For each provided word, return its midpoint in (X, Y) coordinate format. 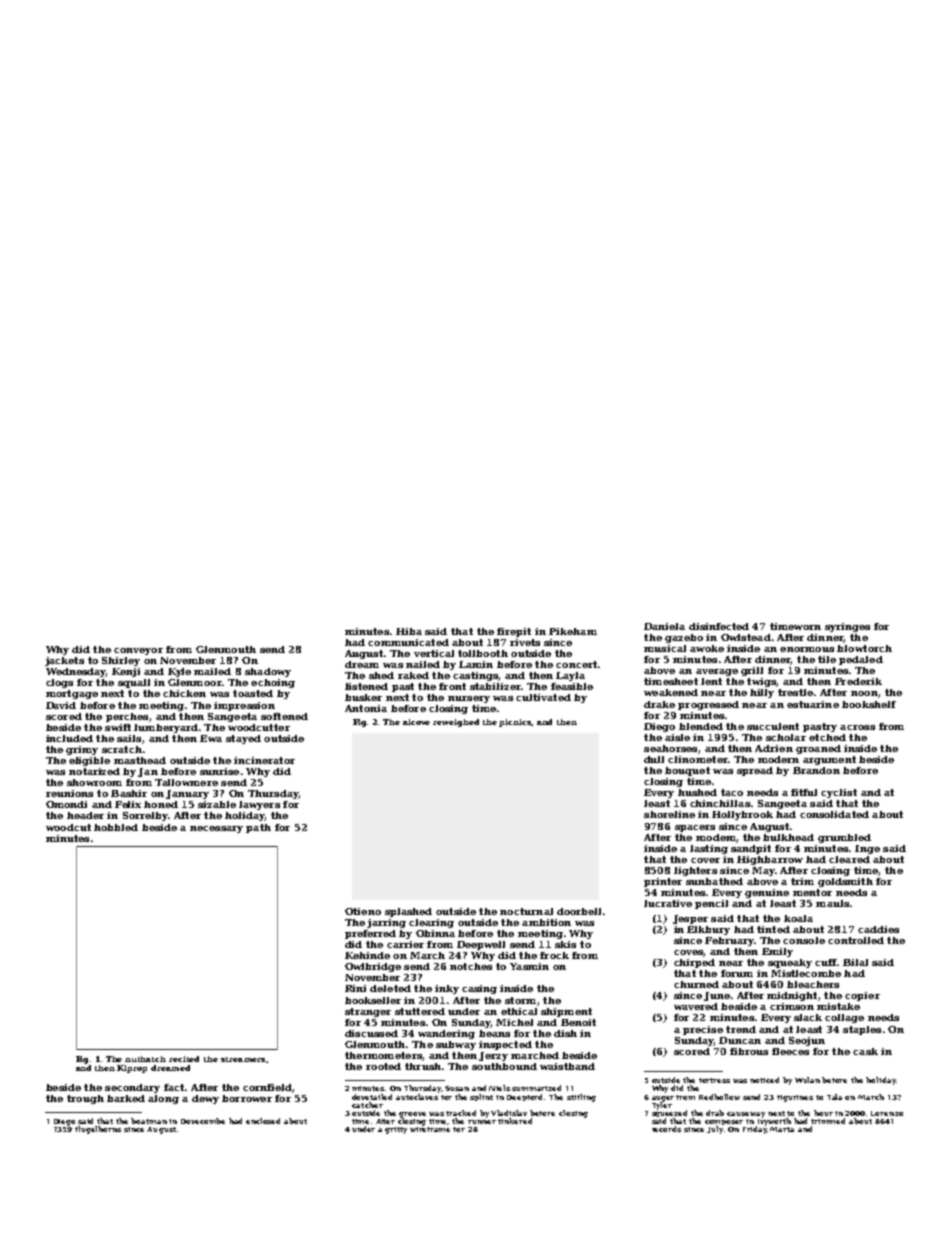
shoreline (669, 814)
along (163, 1099)
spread (755, 771)
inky (447, 989)
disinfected (719, 626)
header (85, 815)
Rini (355, 988)
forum (737, 973)
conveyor (138, 651)
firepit (514, 632)
